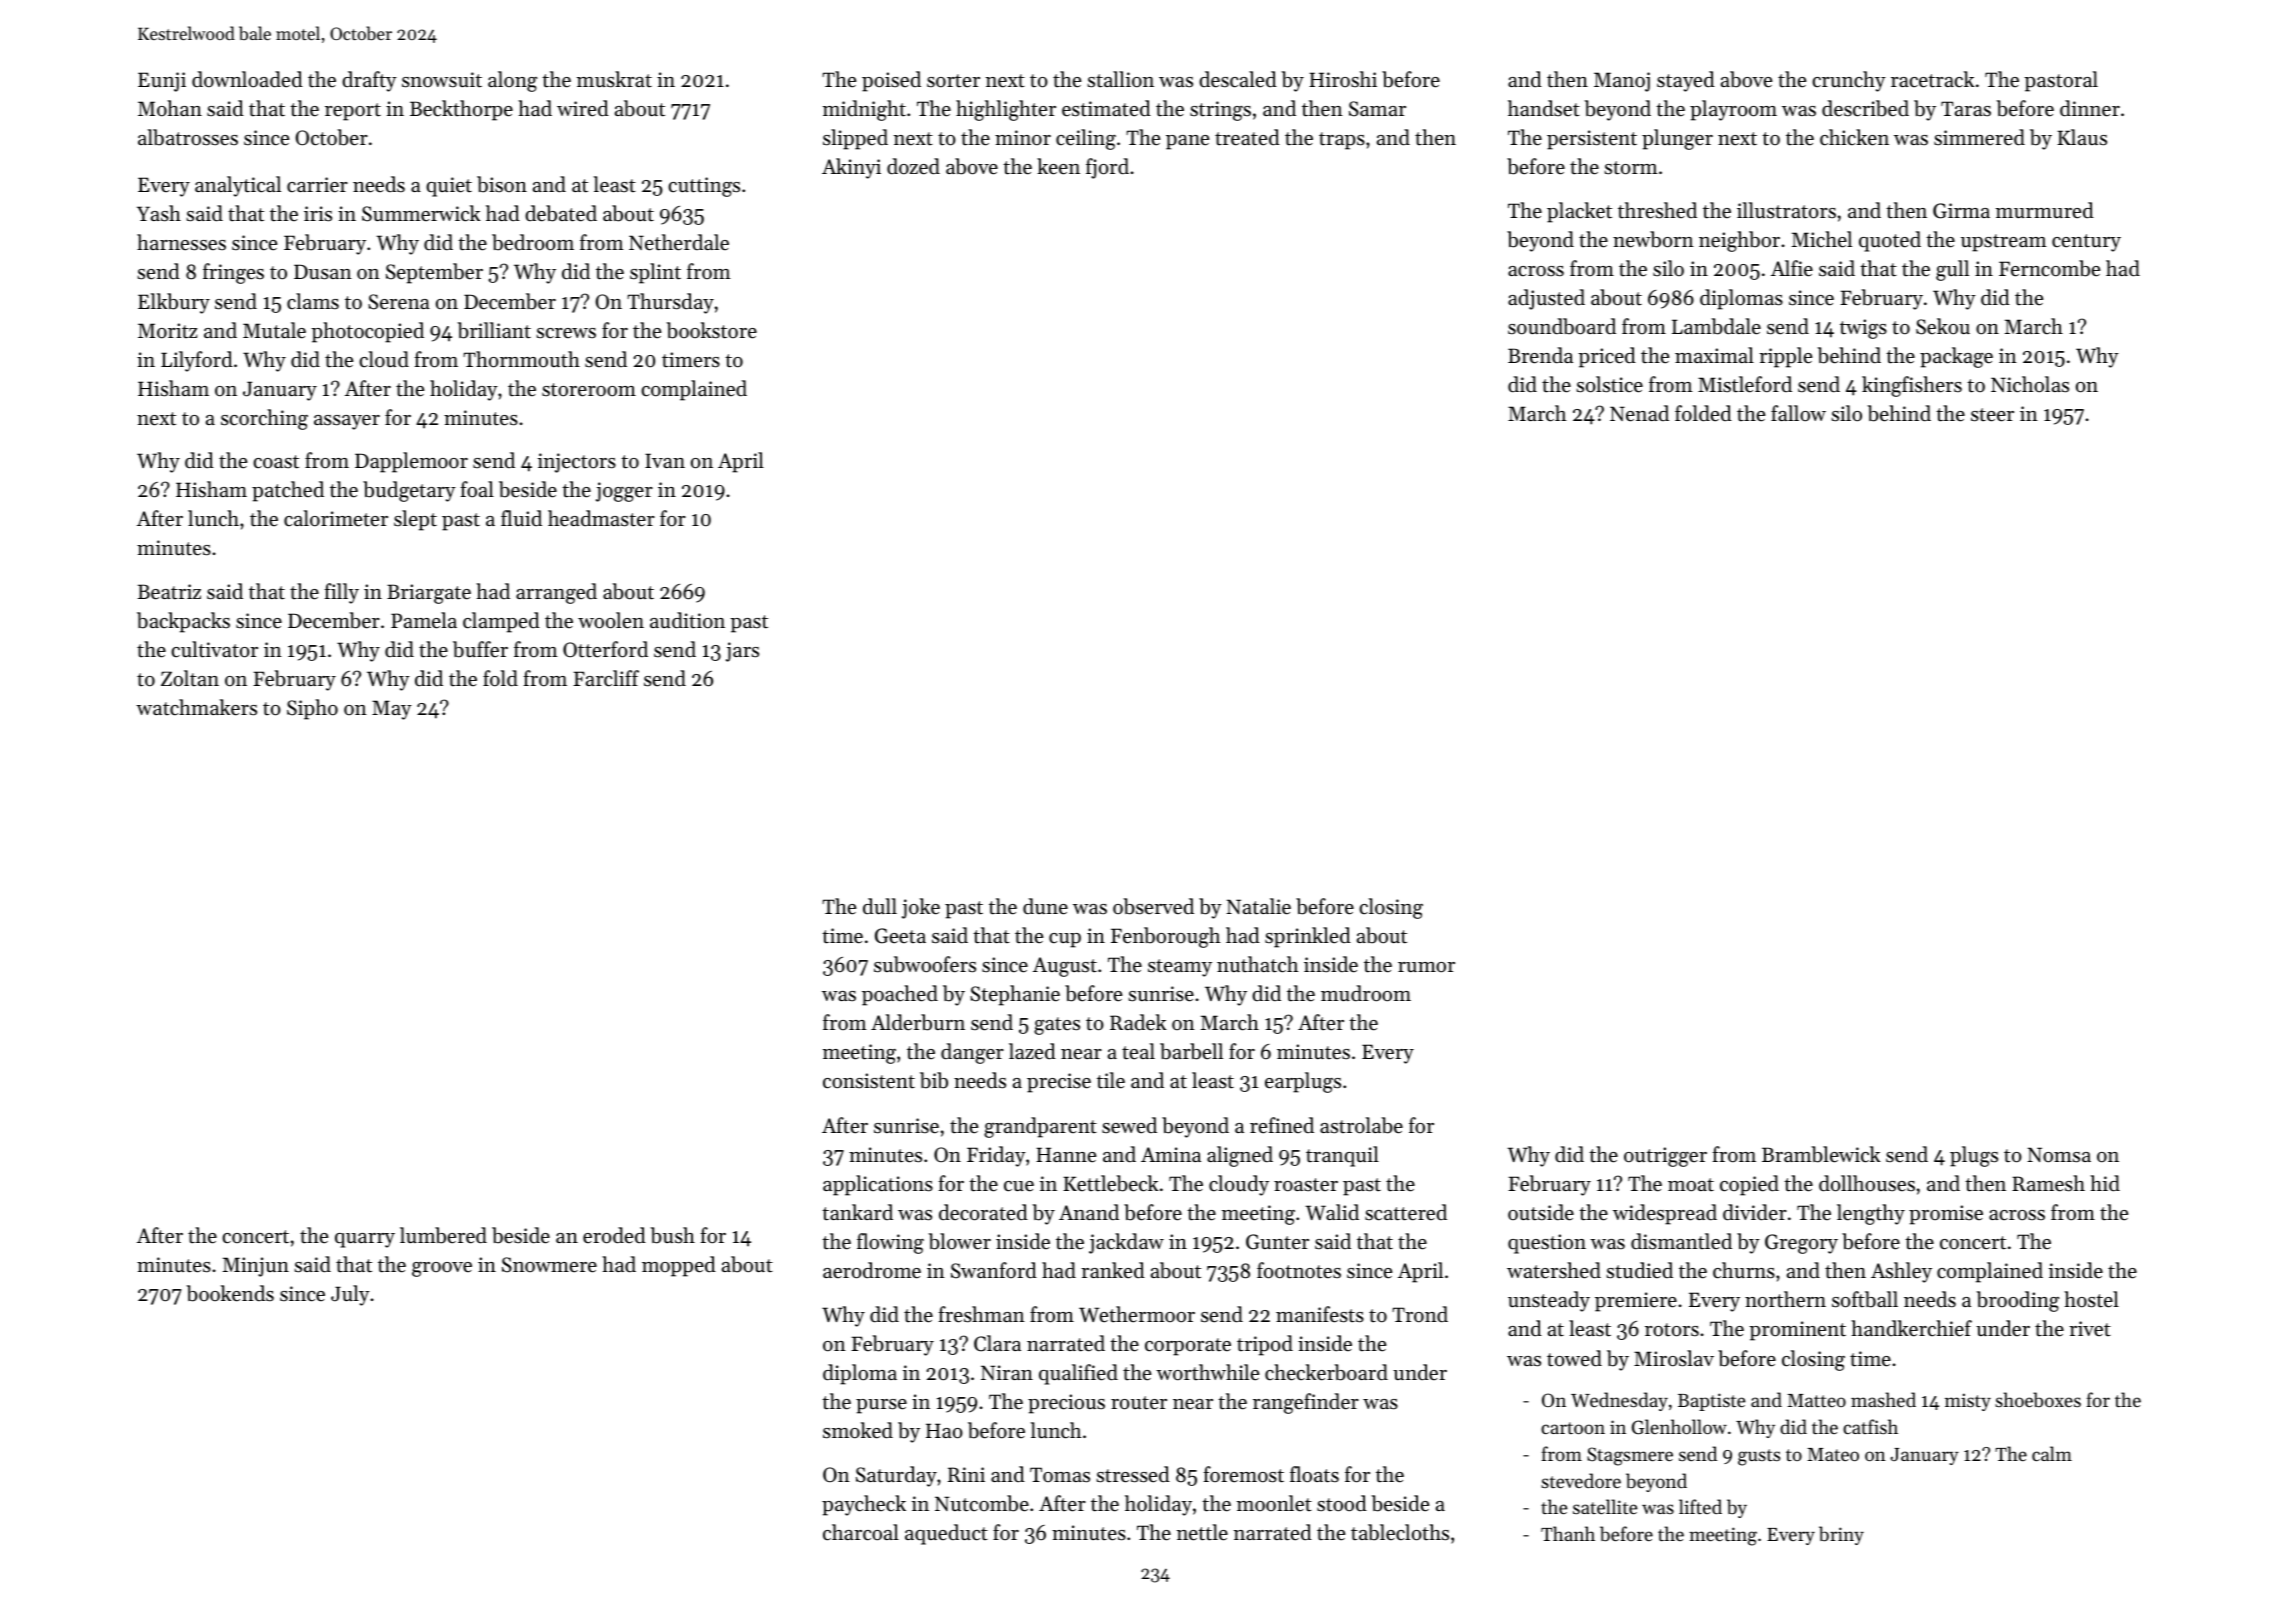 Image resolution: width=2281 pixels, height=1613 pixels. Describe the element at coordinates (900, 936) in the screenshot. I see `Geeta` at that location.
